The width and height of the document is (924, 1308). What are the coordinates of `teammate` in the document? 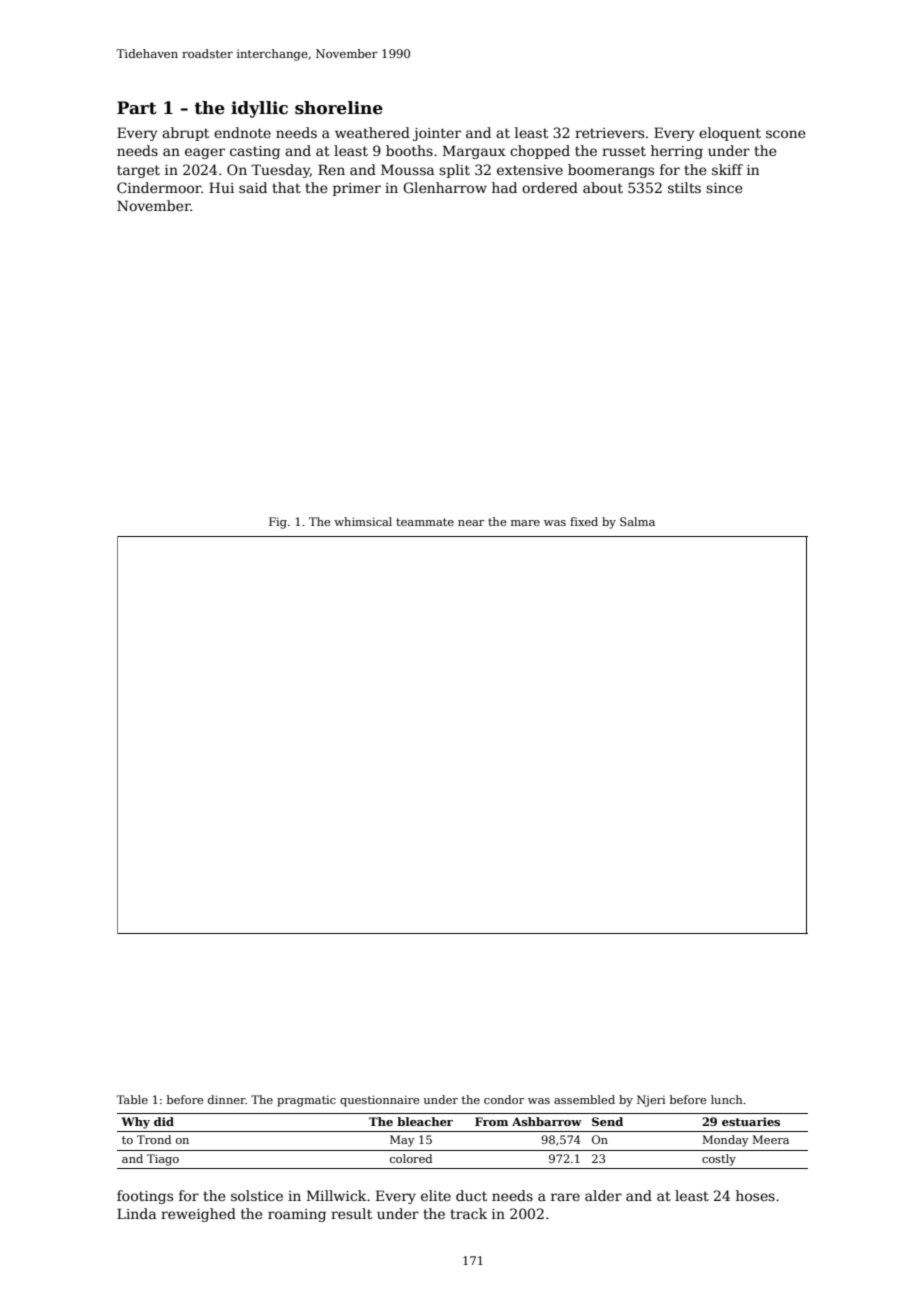 It's located at (425, 522).
